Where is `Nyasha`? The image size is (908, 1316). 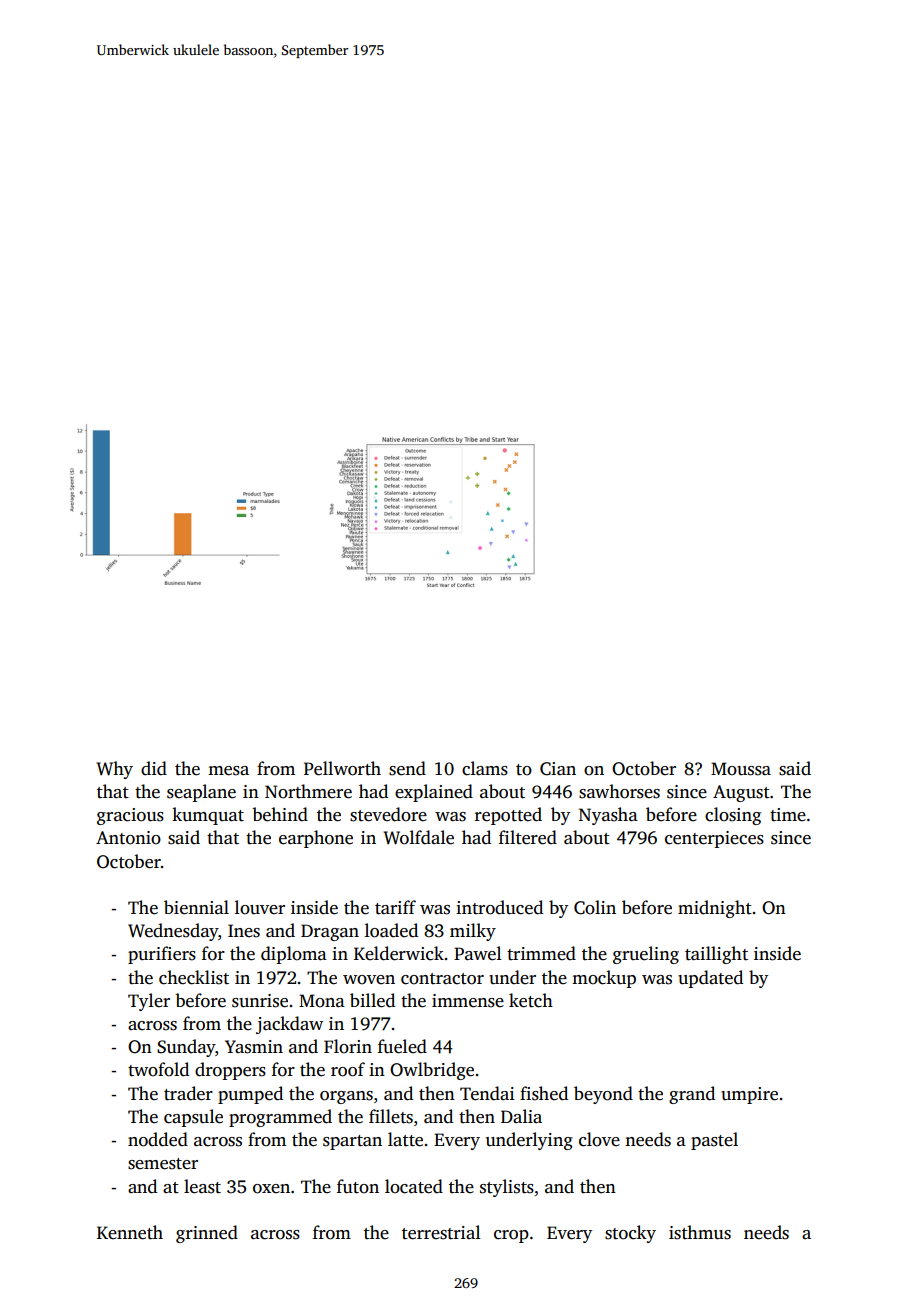
Nyasha is located at coordinates (608, 816).
